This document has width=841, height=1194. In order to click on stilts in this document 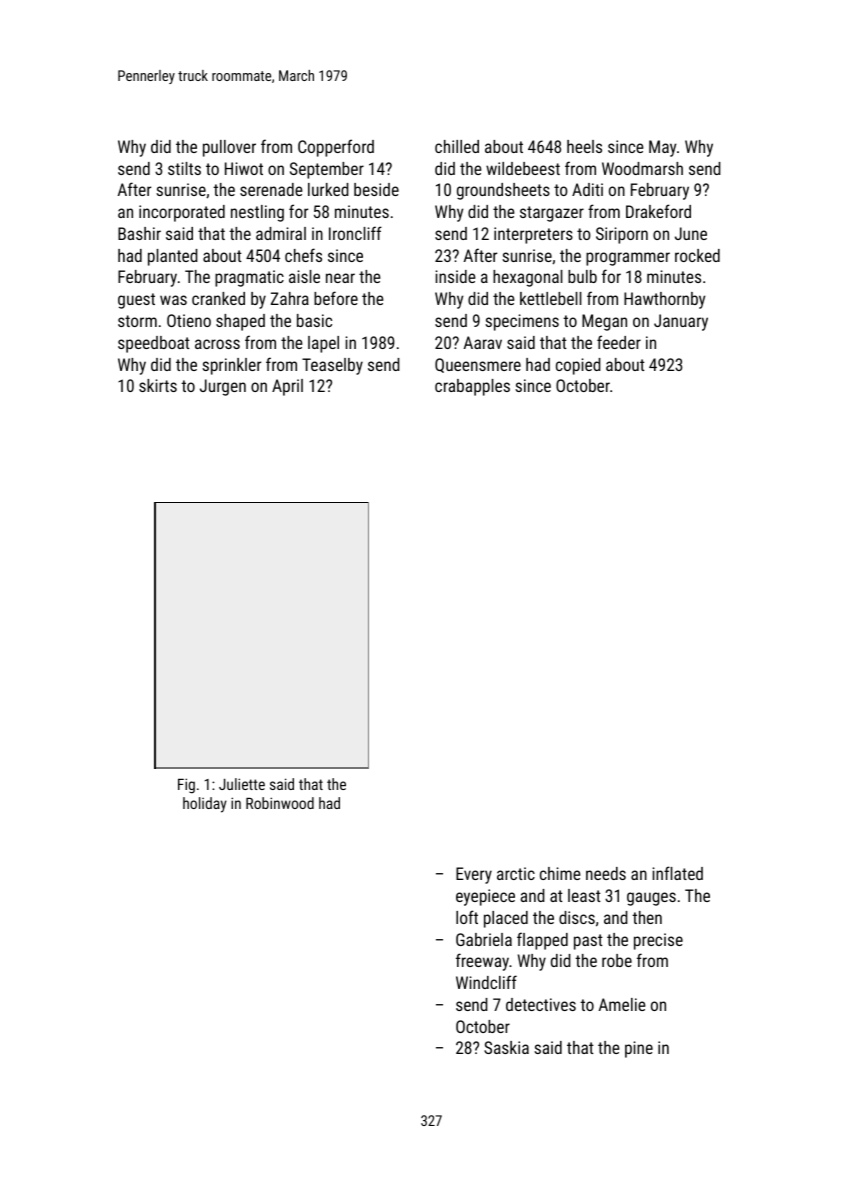, I will do `click(184, 168)`.
